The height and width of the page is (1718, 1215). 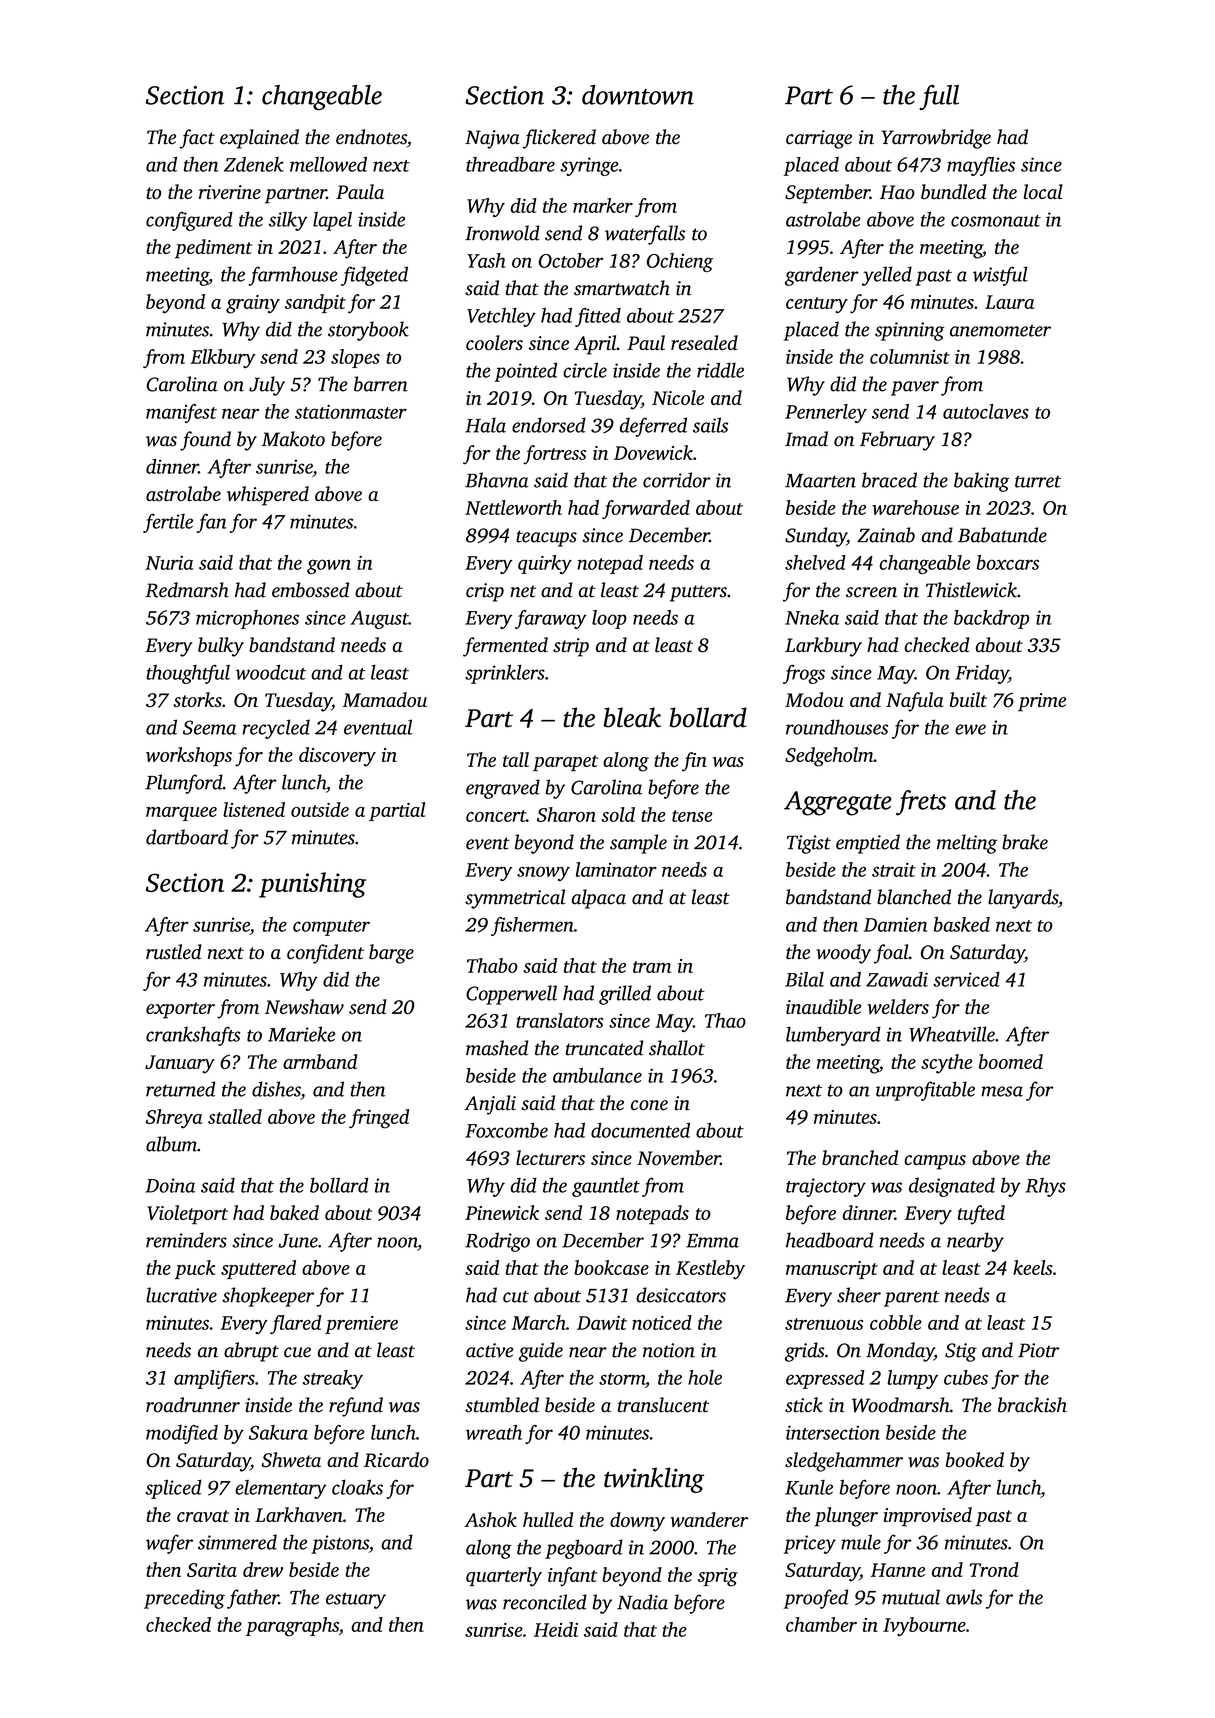 What do you see at coordinates (292, 1627) in the page?
I see `paragraphs` at bounding box center [292, 1627].
